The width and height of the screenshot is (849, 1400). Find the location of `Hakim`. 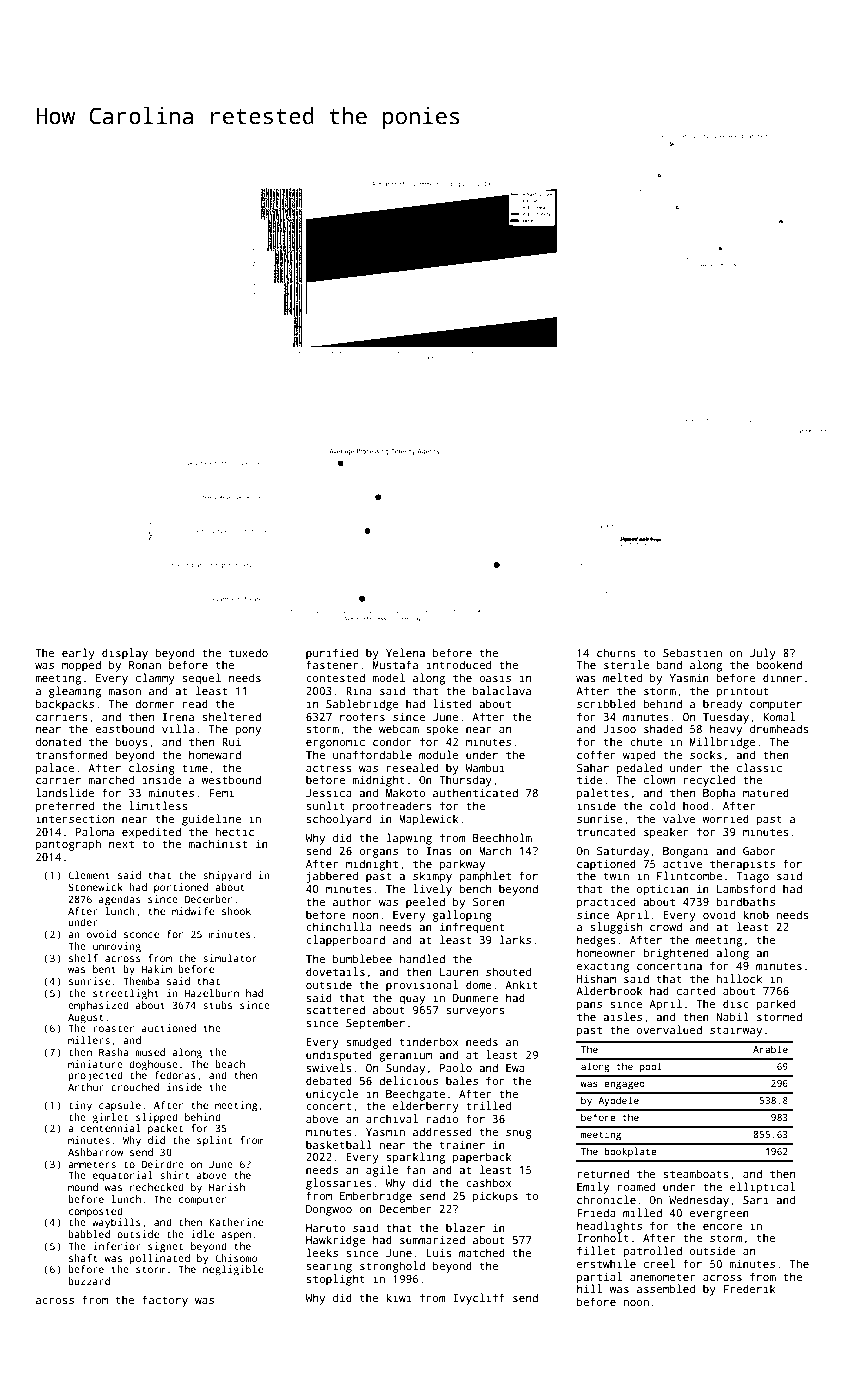

Hakim is located at coordinates (157, 969).
